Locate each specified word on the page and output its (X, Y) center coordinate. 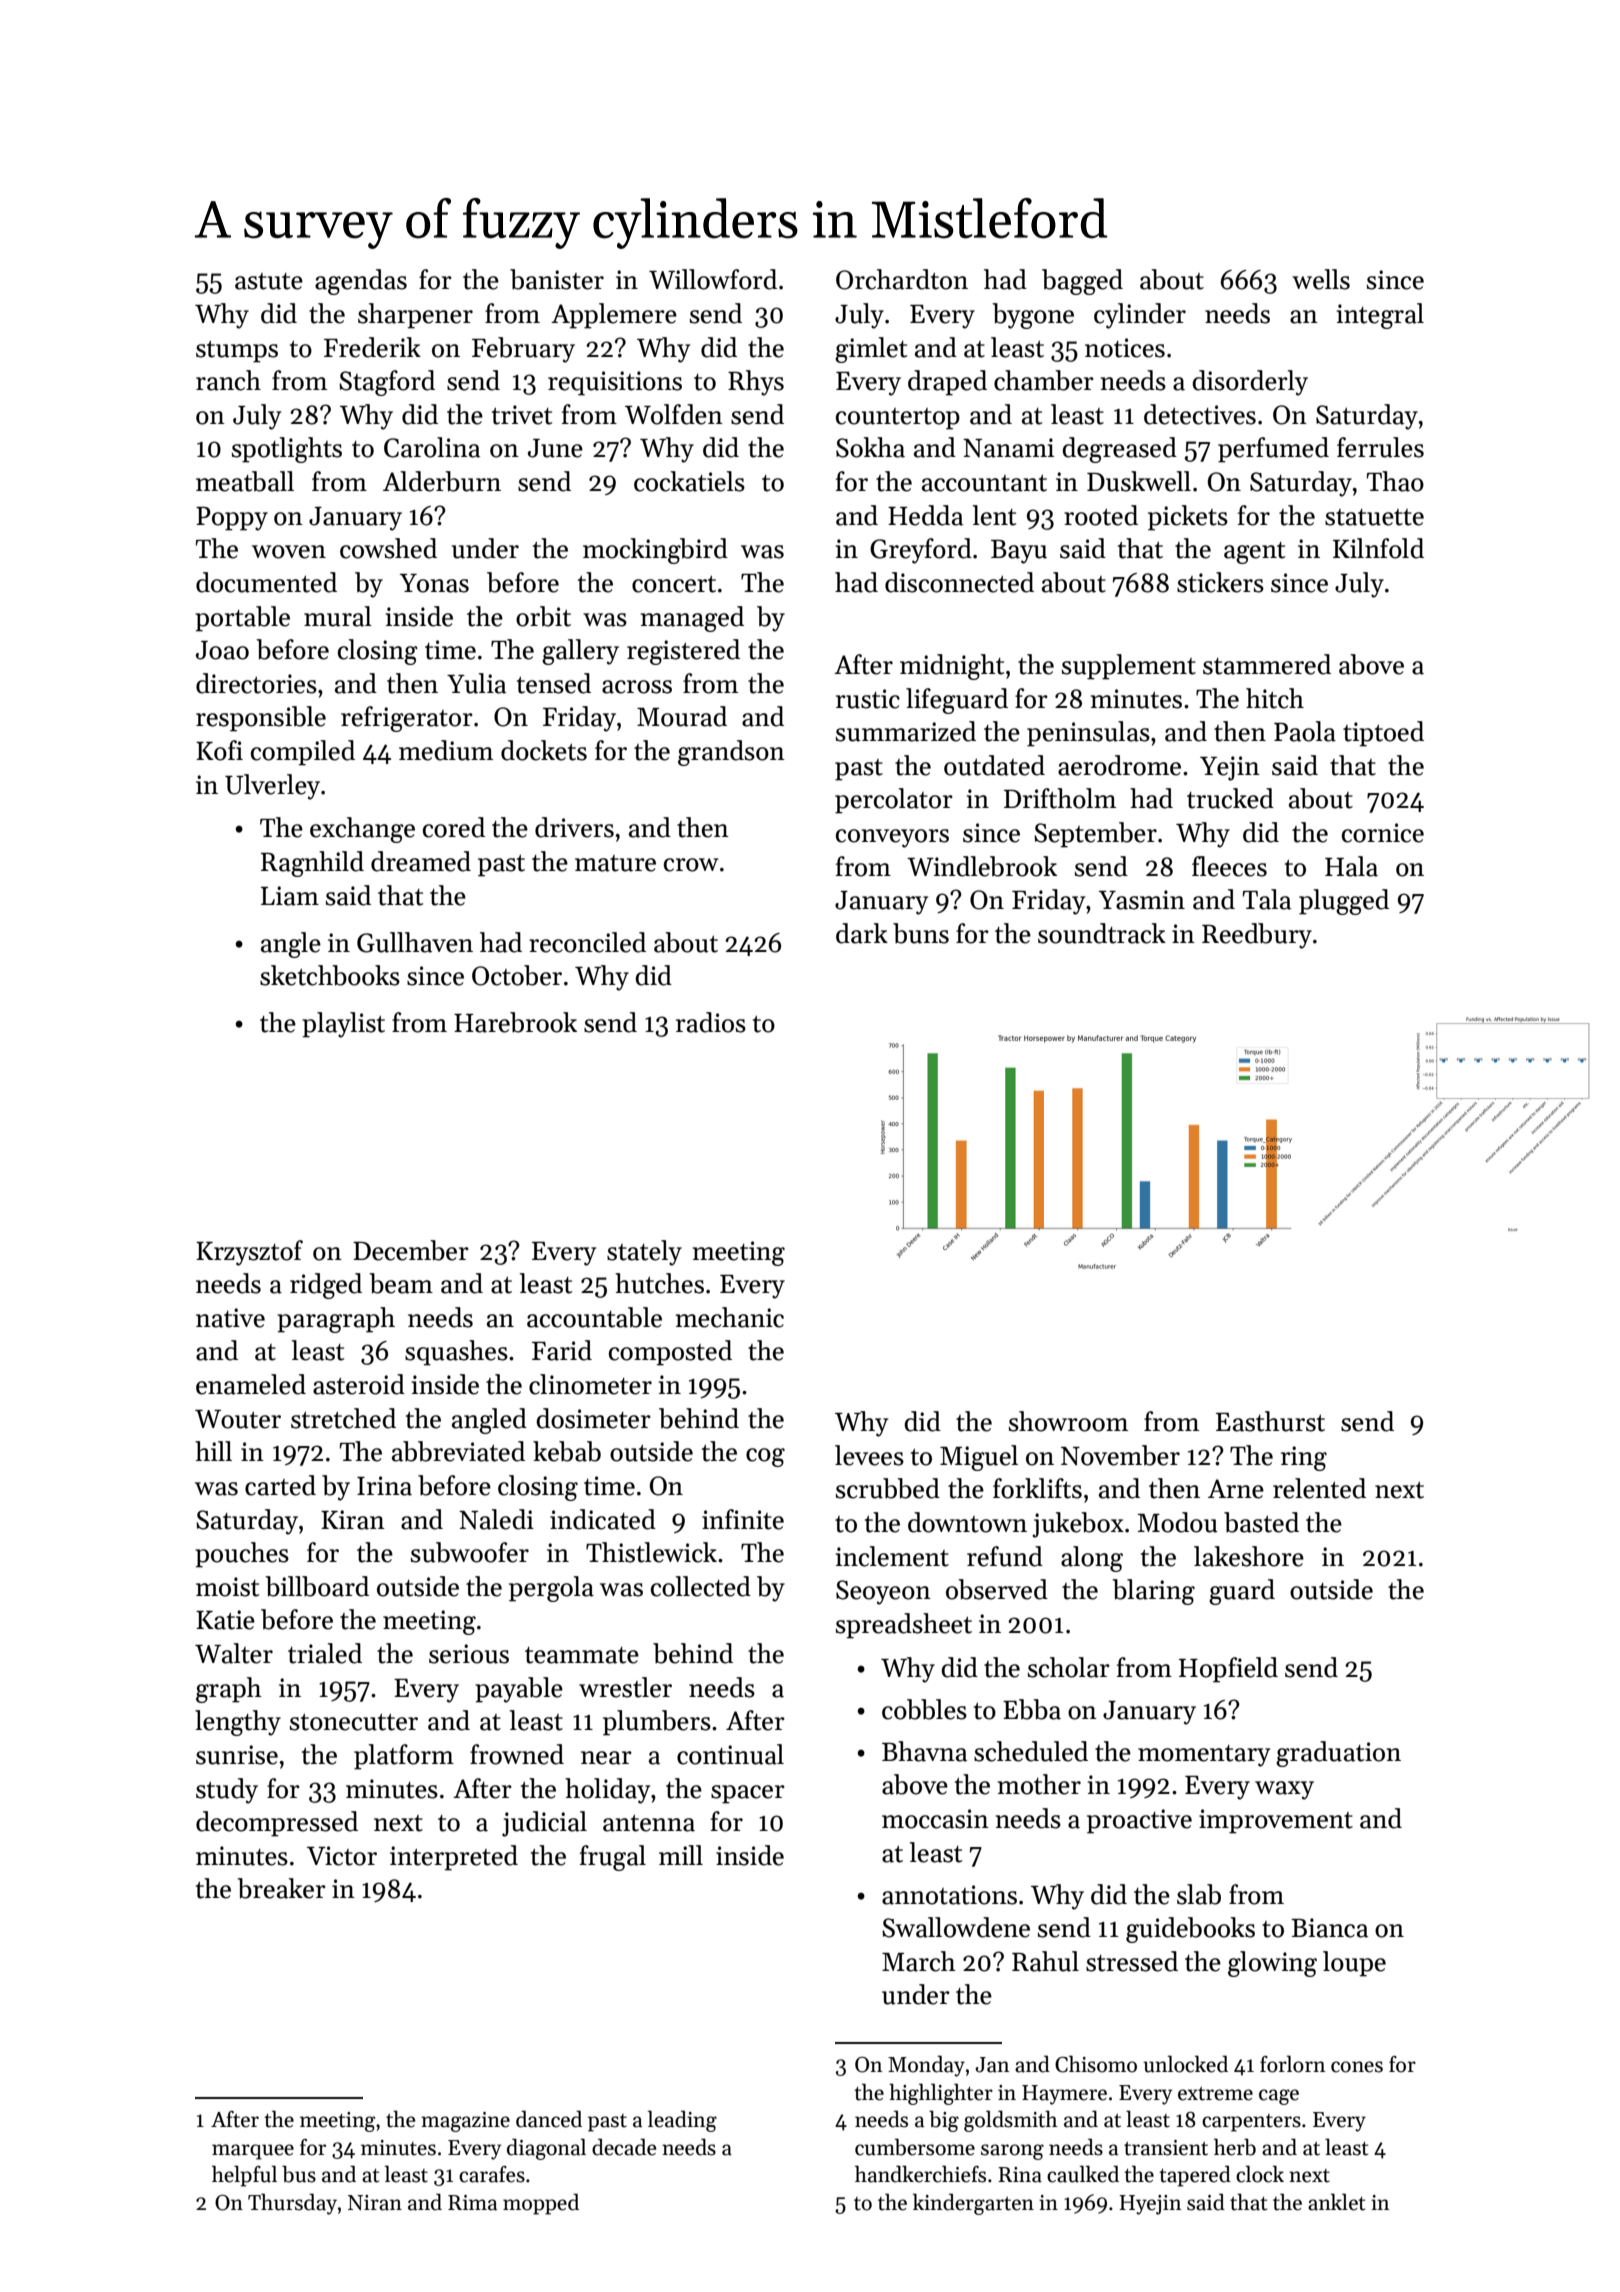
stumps (237, 352)
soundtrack (1102, 933)
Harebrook (515, 1022)
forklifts (1037, 1488)
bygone (1033, 316)
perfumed (1273, 450)
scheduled (1031, 1751)
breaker (281, 1888)
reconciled (587, 942)
